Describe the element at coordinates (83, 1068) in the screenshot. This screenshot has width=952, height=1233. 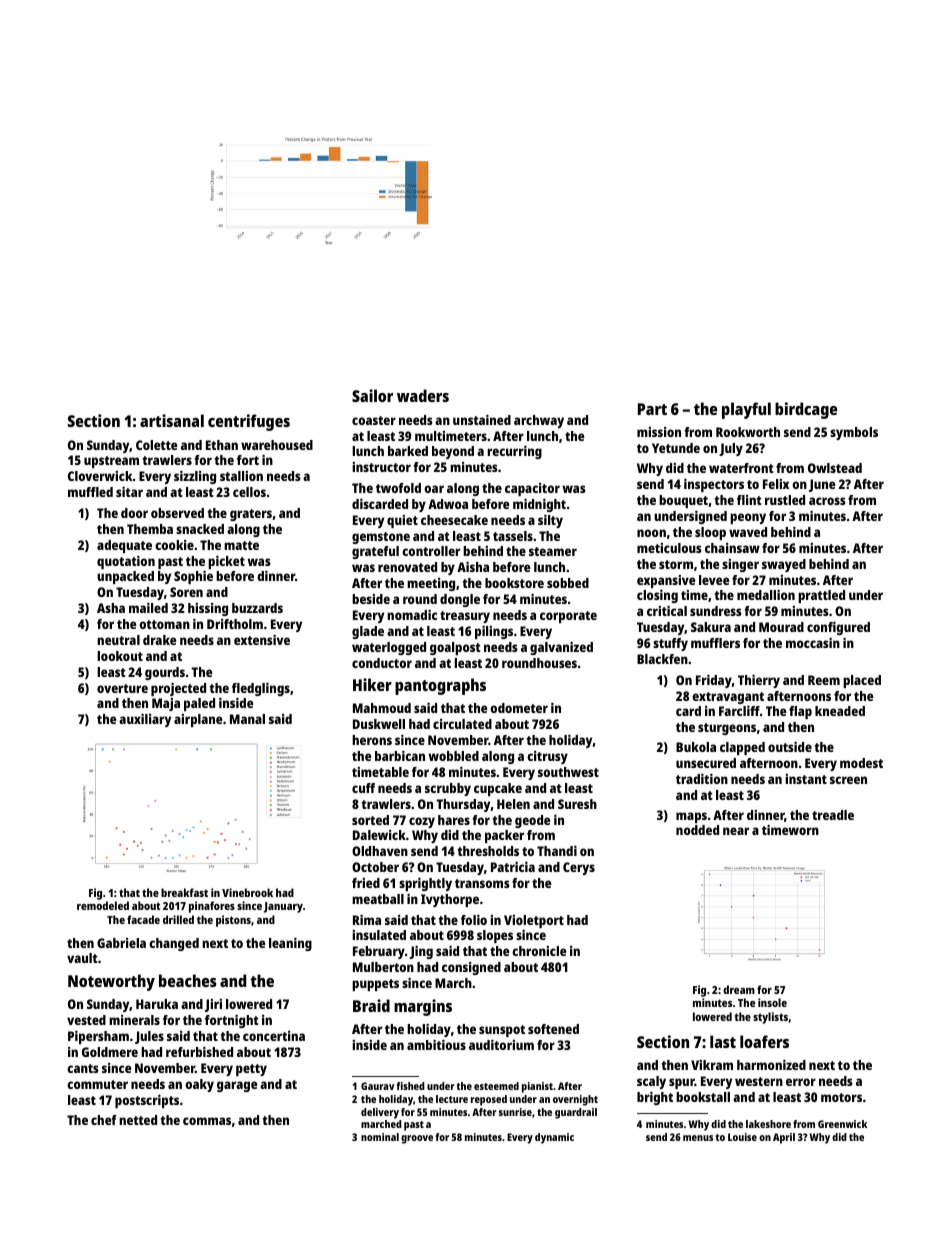
I see `cants` at that location.
